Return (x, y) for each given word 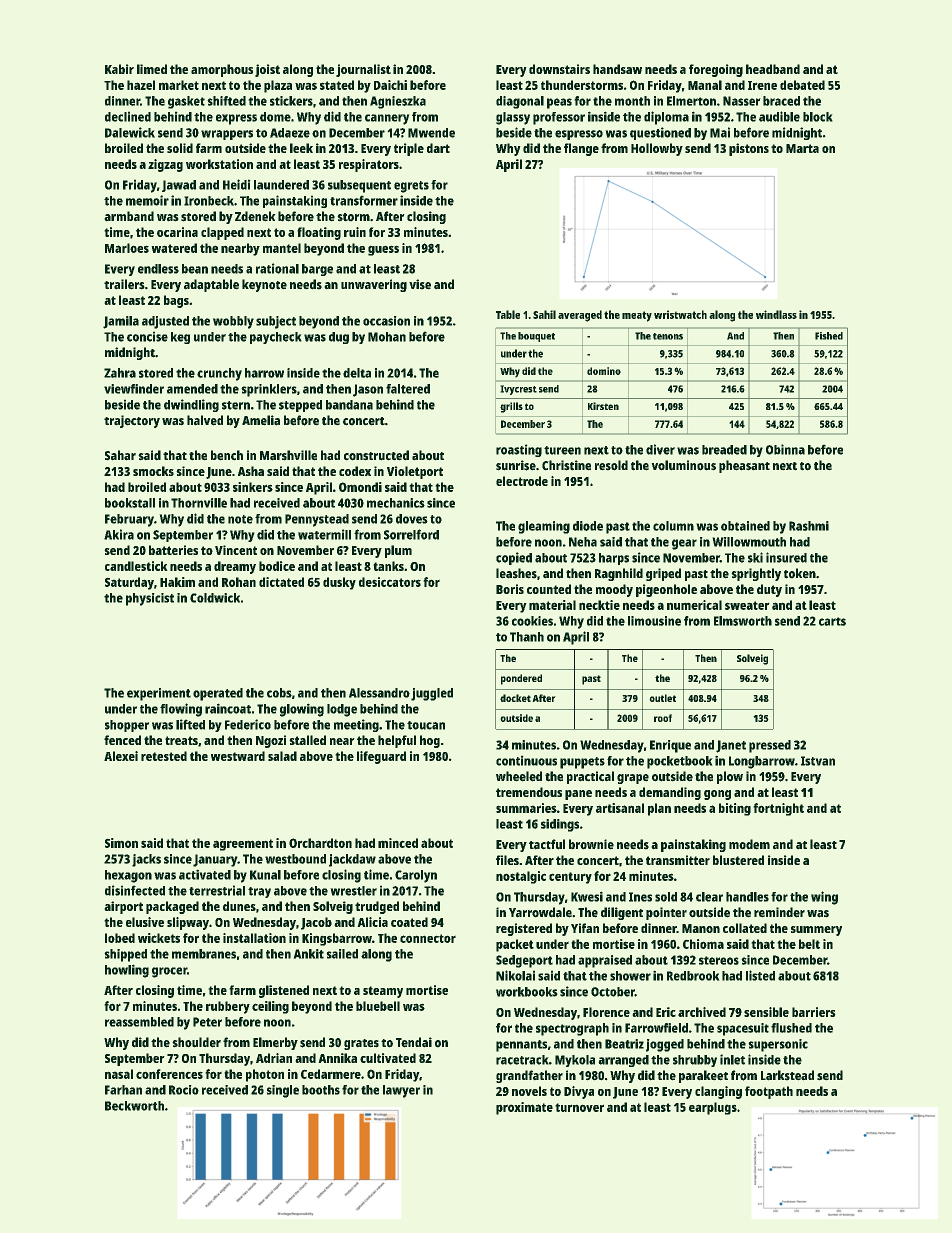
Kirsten (603, 406)
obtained (745, 526)
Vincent (236, 550)
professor (559, 118)
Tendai (414, 1042)
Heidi (236, 184)
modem (749, 844)
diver (660, 449)
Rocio (184, 1090)
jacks (146, 860)
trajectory (132, 421)
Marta (802, 148)
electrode (522, 481)
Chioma (703, 944)
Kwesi (587, 897)
